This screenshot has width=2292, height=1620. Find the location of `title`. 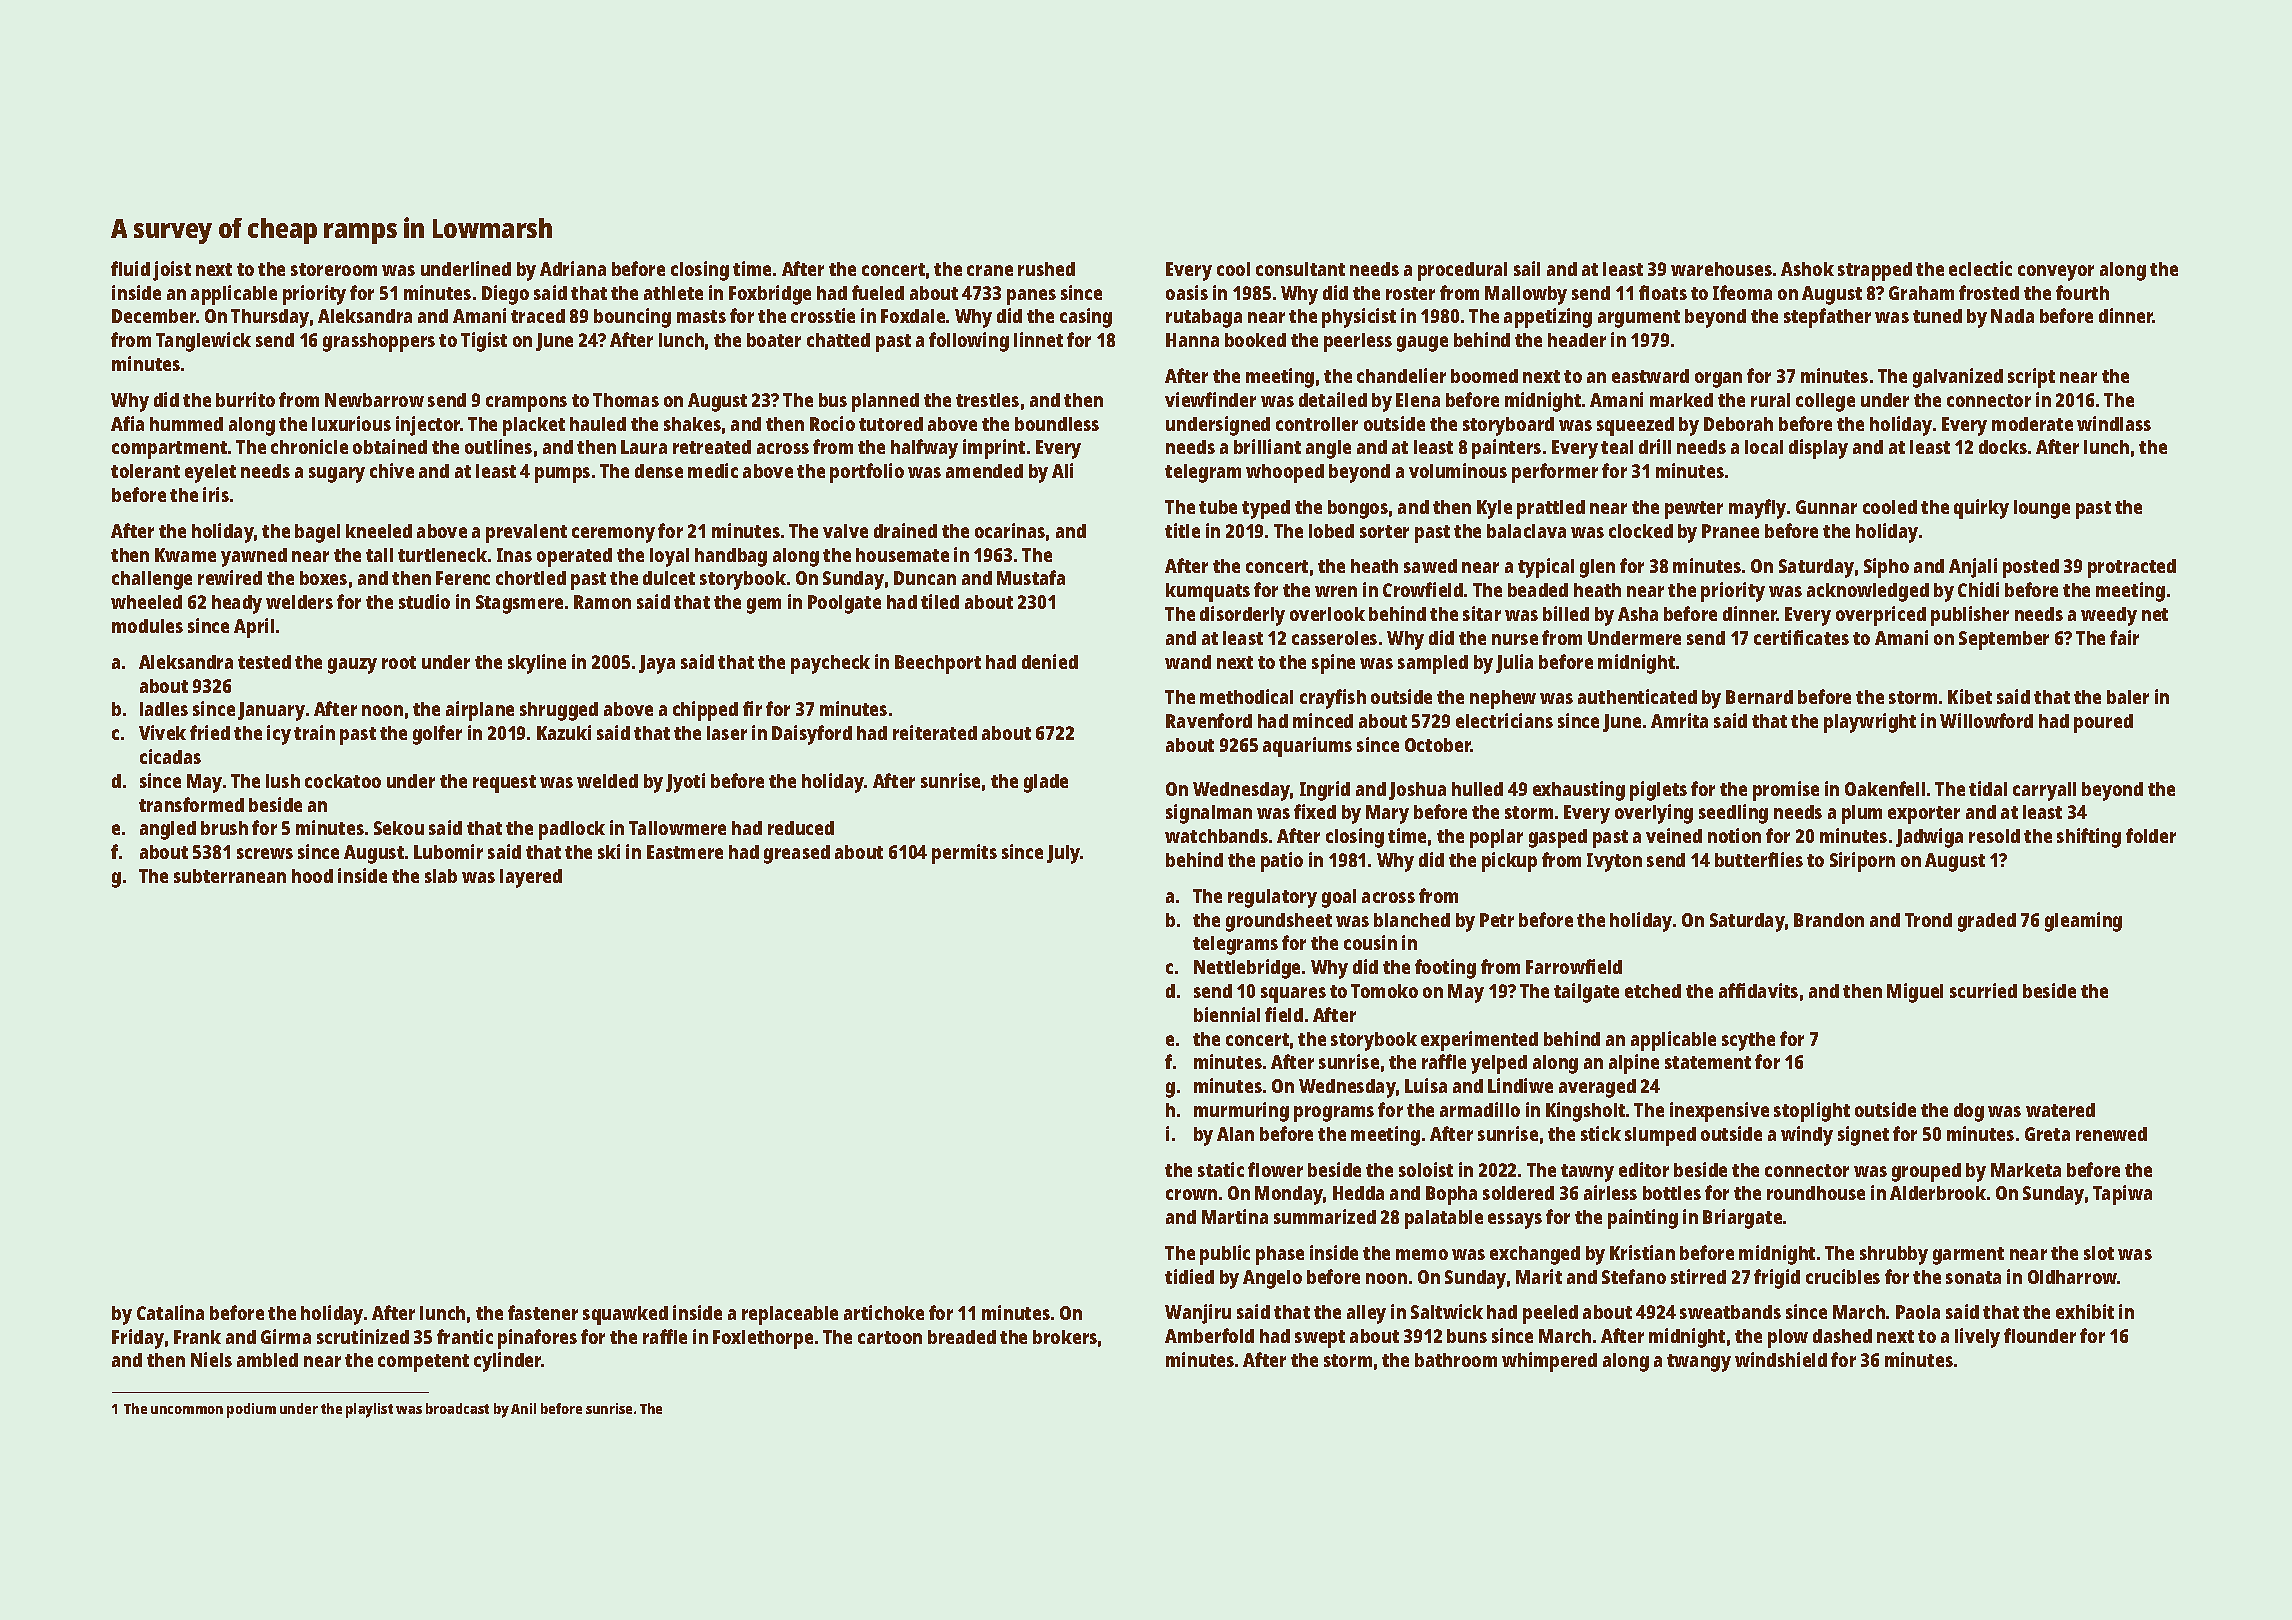

title is located at coordinates (1182, 530).
